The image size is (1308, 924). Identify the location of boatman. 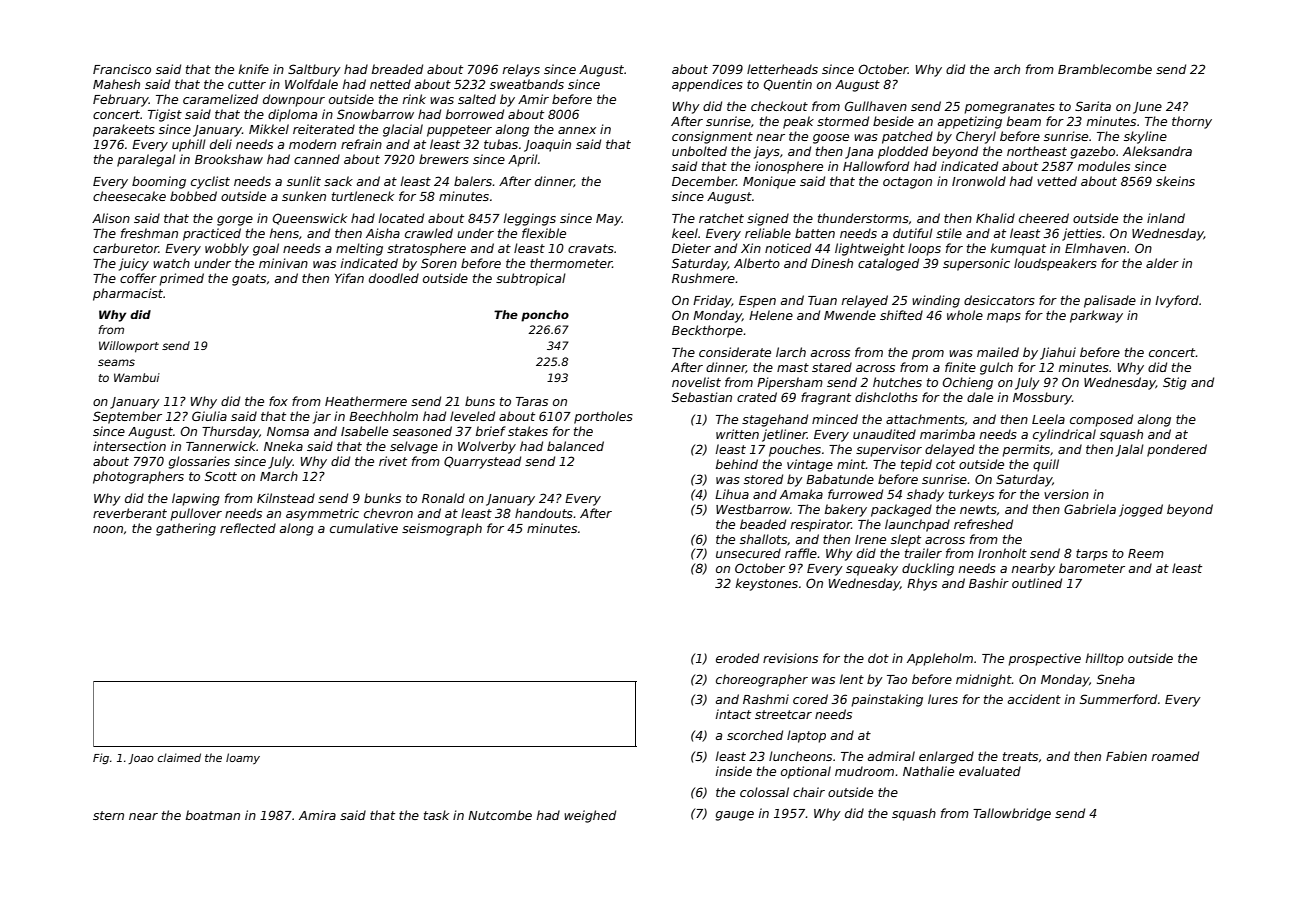
(213, 815).
